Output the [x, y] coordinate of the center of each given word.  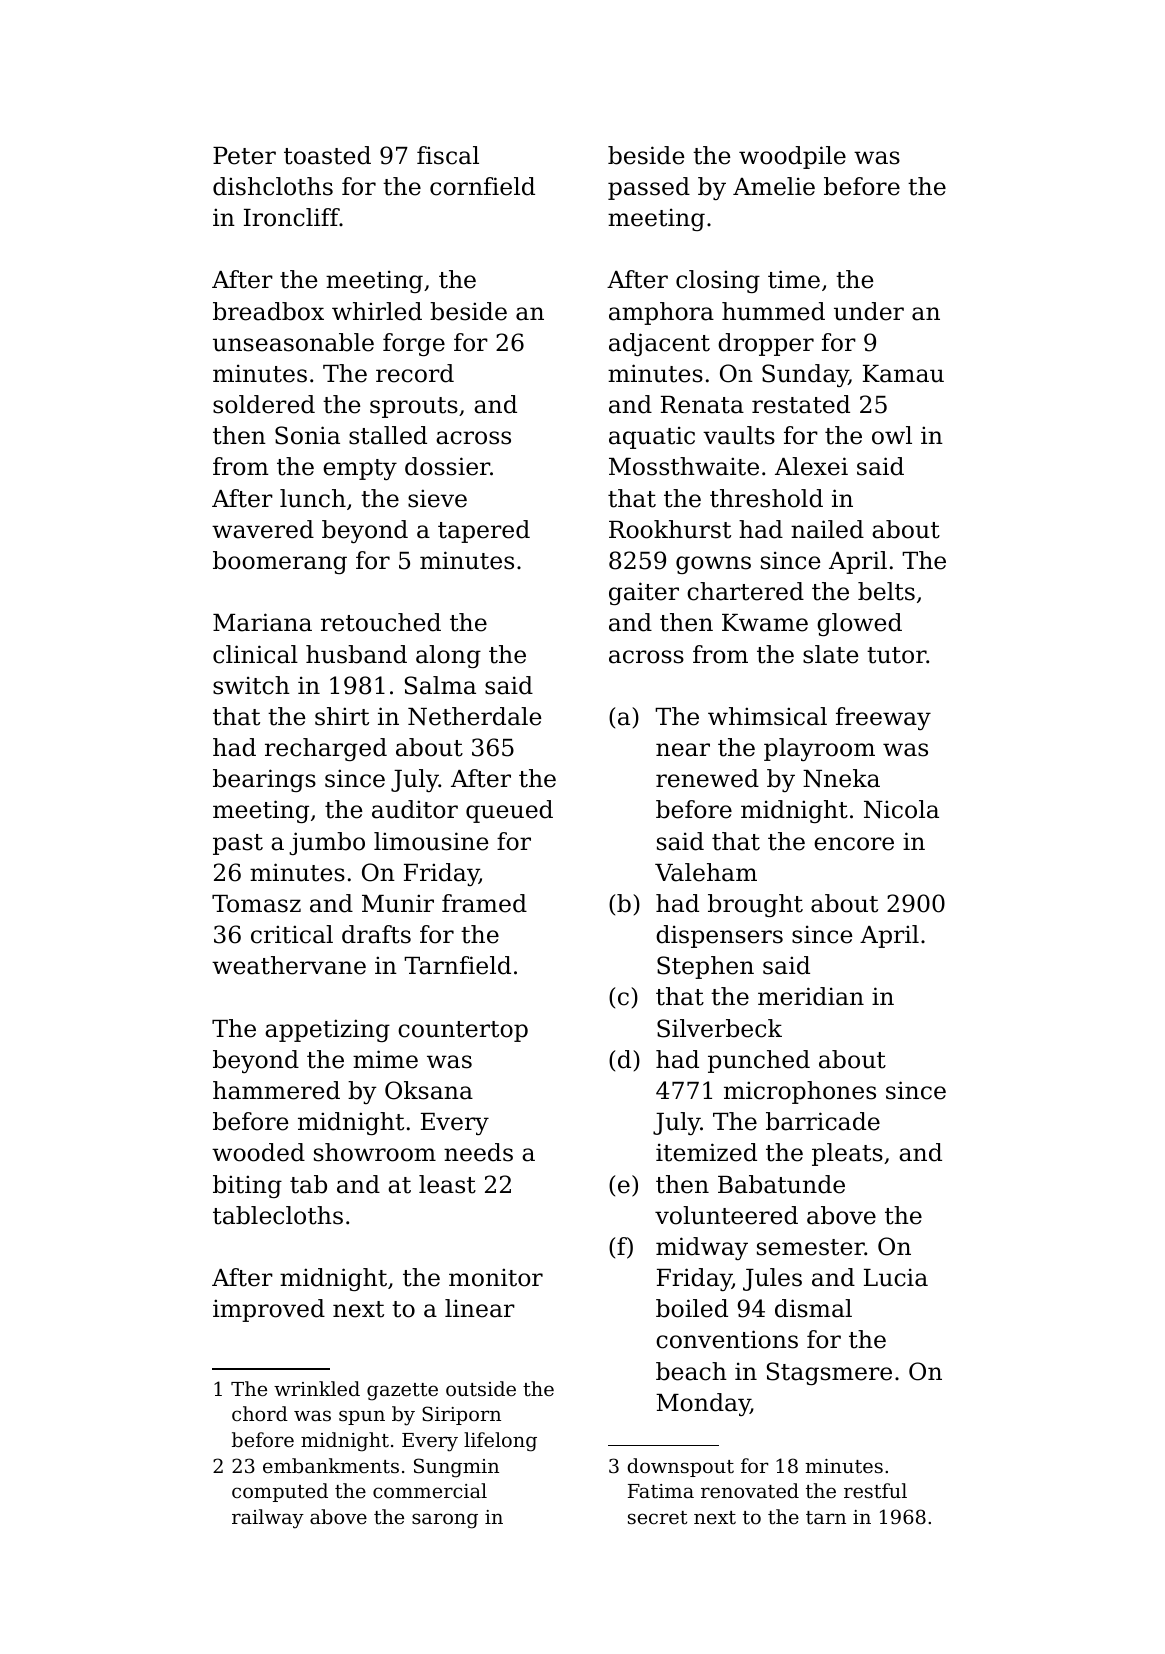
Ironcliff [292, 217]
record [415, 373]
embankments [331, 1465]
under [869, 311]
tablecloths [278, 1215]
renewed [707, 778]
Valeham [706, 872]
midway [702, 1248]
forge [414, 344]
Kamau [903, 374]
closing [718, 281]
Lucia [896, 1277]
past [238, 844]
